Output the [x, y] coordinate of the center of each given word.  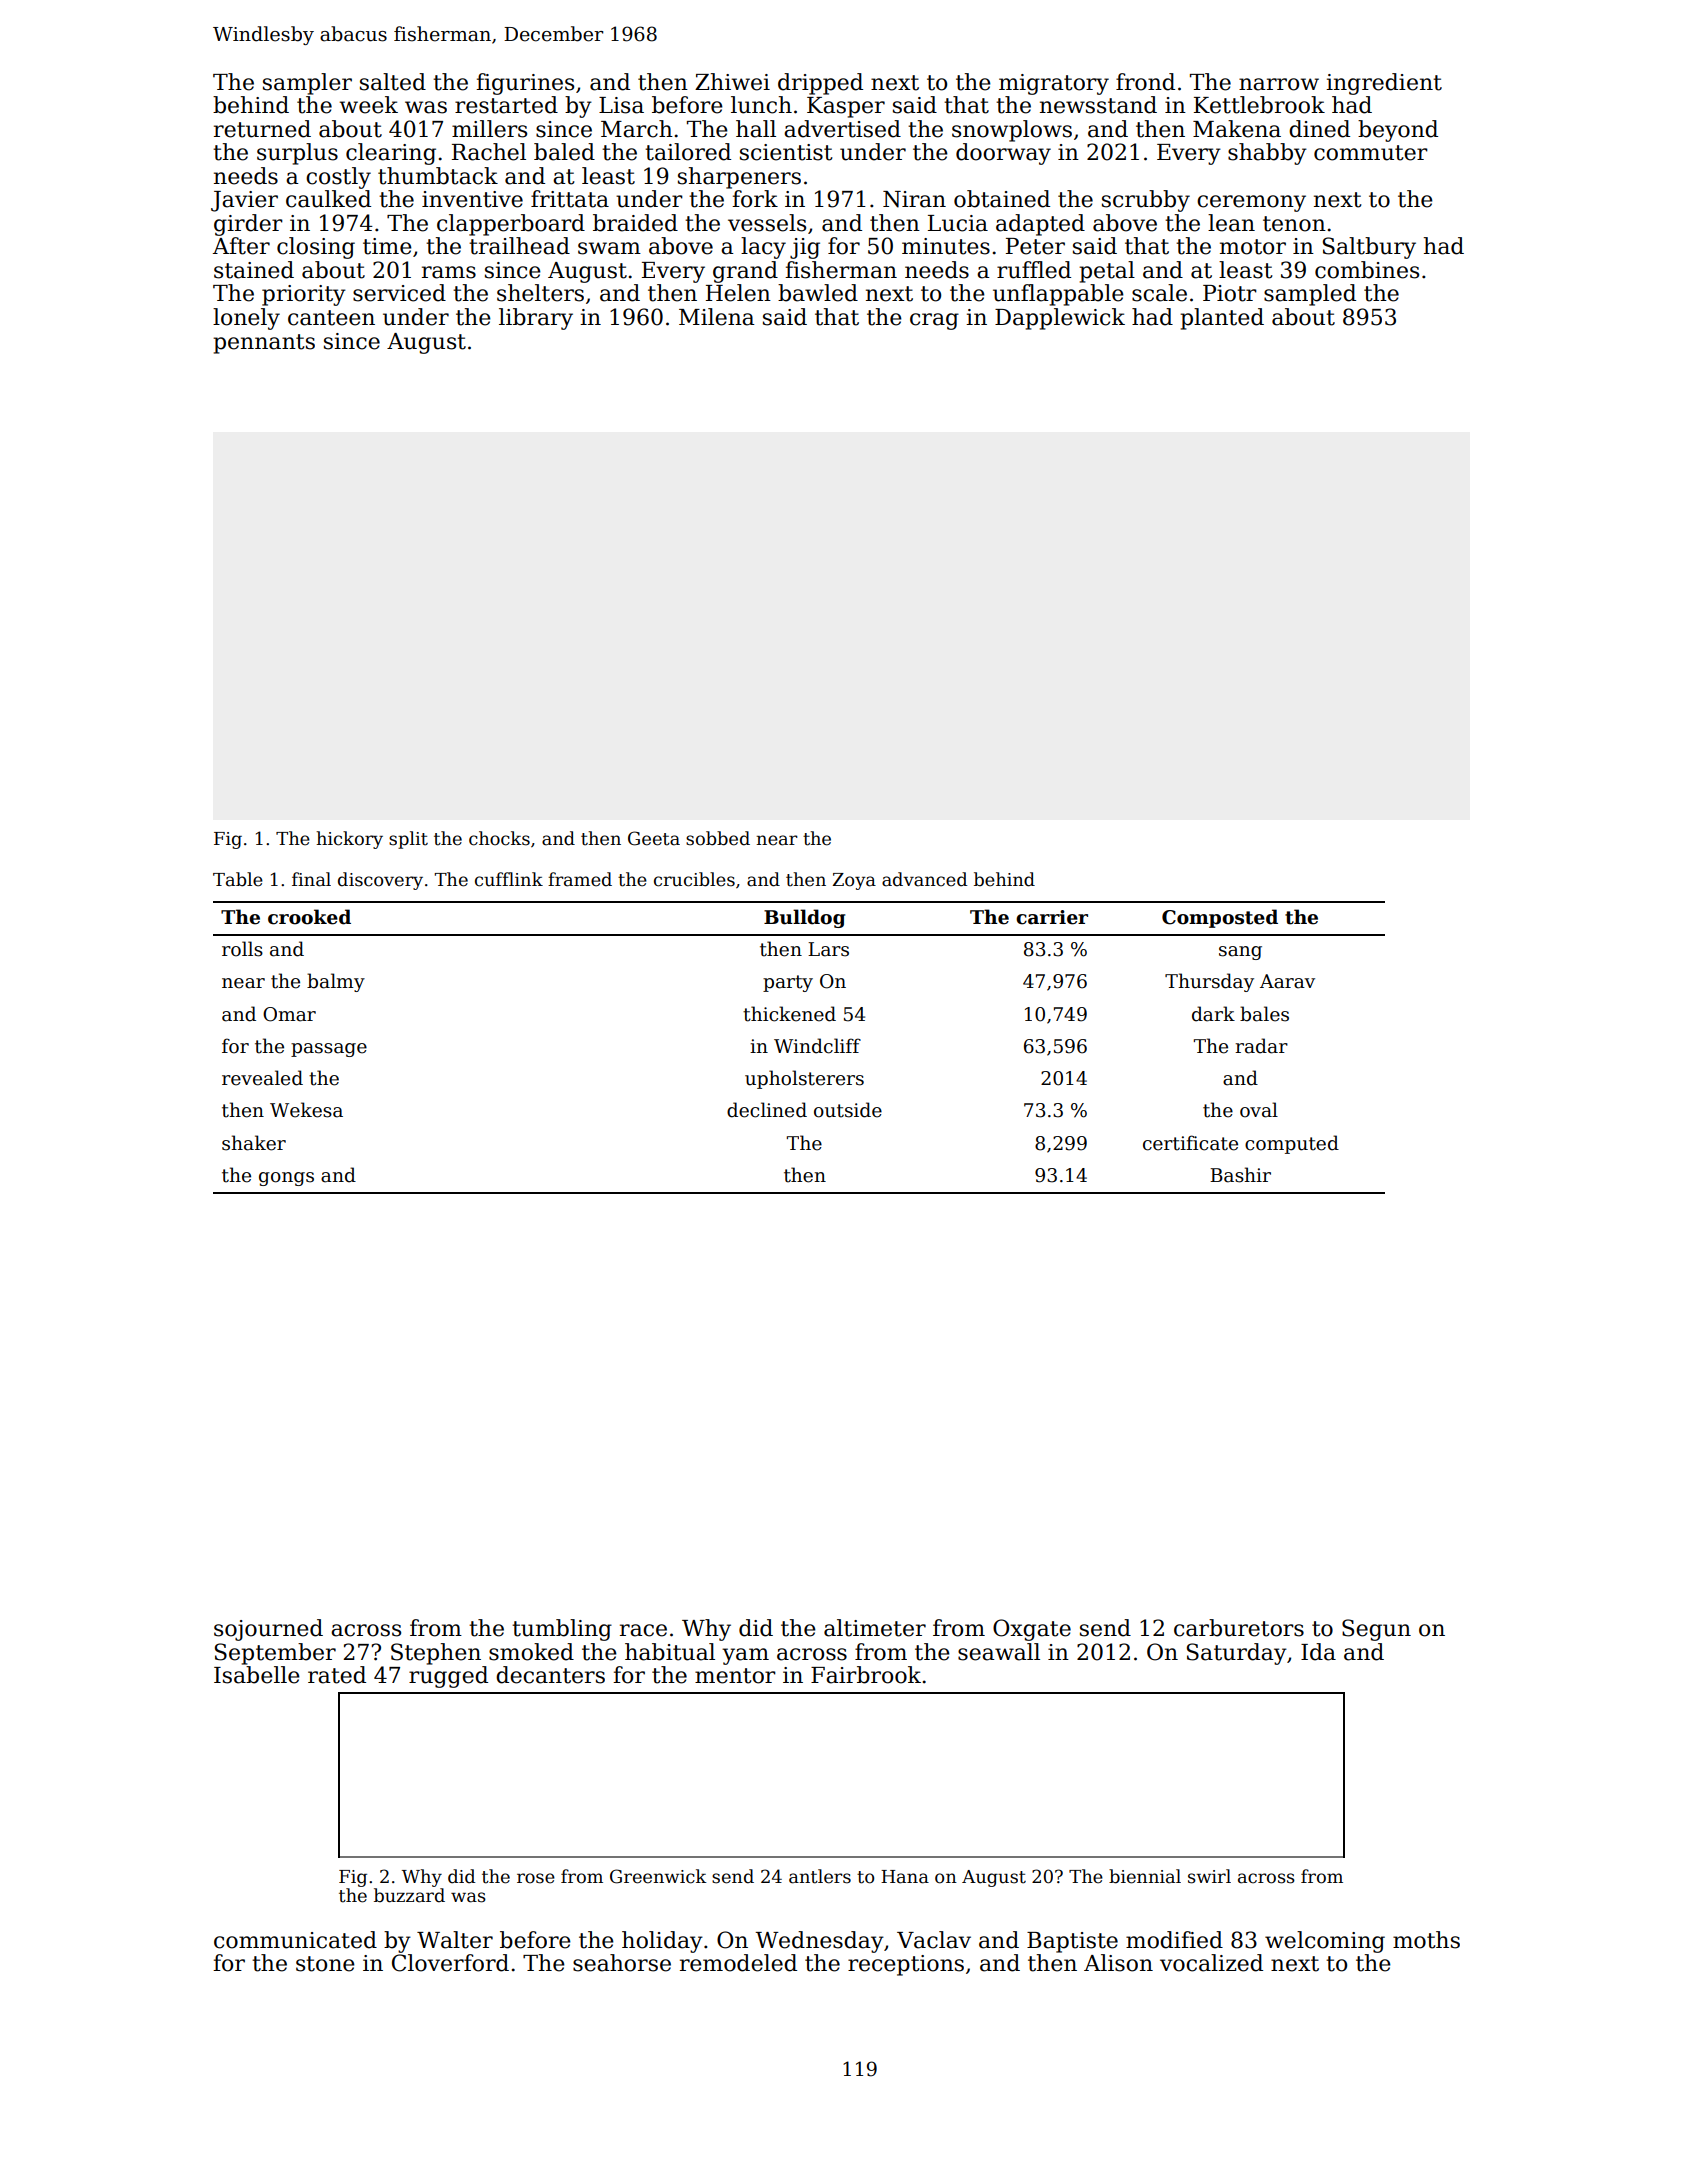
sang [1240, 953]
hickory [349, 840]
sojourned [268, 1630]
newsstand [1098, 105]
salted [393, 82]
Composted [1220, 918]
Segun [1376, 1630]
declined [767, 1110]
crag [934, 321]
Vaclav [934, 1940]
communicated [295, 1940]
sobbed [718, 838]
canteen [331, 318]
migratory [1054, 84]
